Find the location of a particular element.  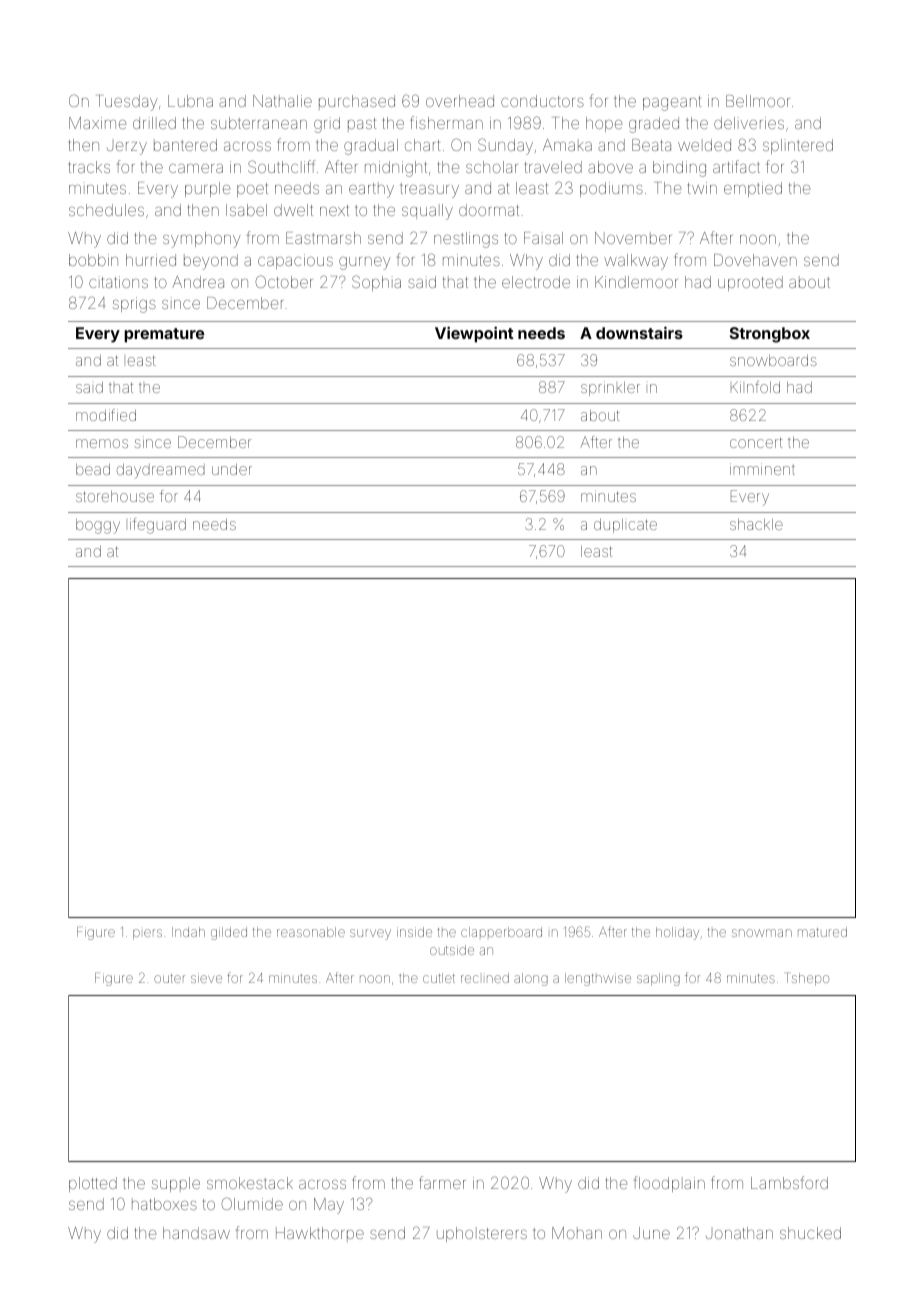

reasonable is located at coordinates (311, 932).
